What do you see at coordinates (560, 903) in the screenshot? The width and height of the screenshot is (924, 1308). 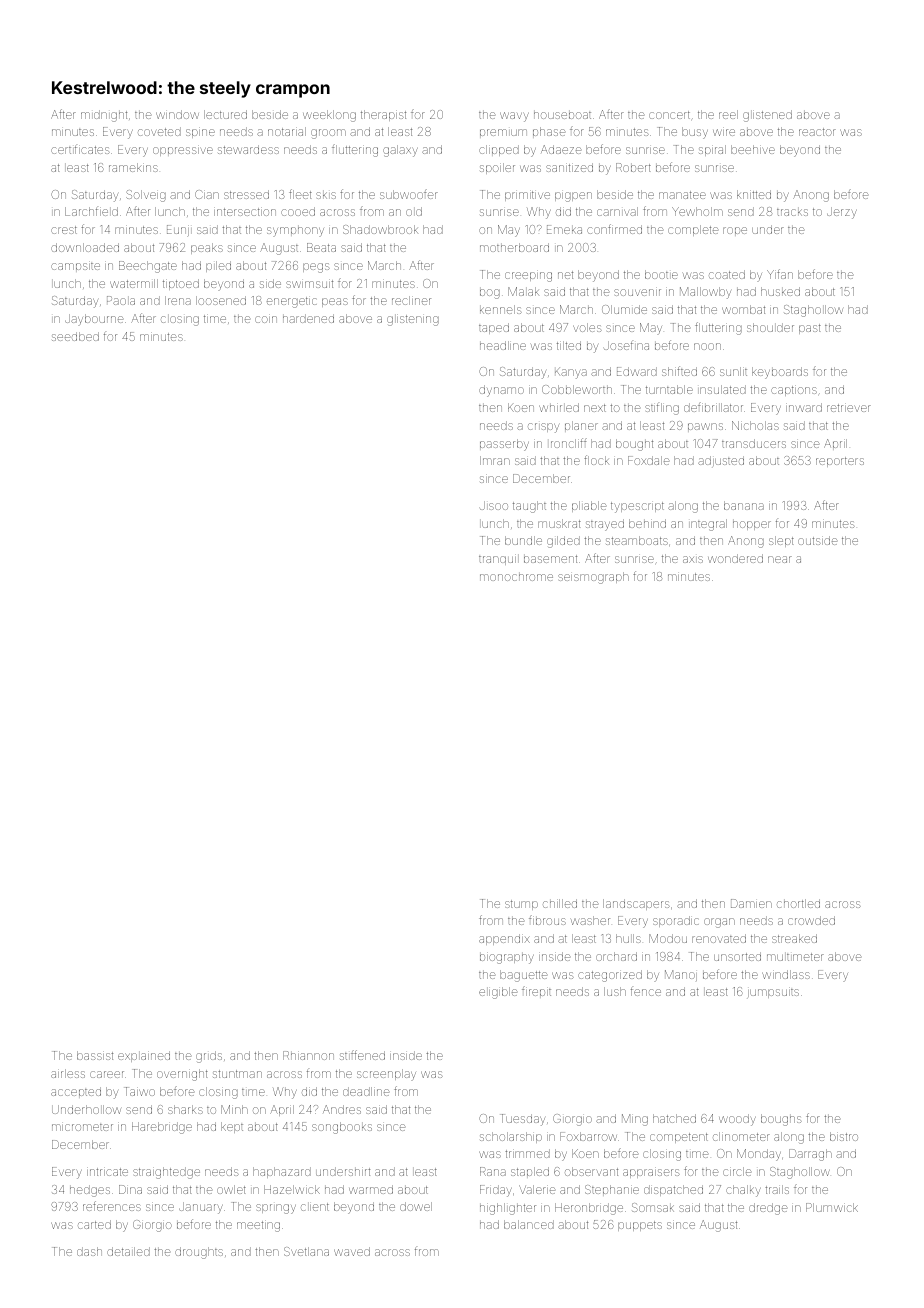 I see `chilled` at bounding box center [560, 903].
